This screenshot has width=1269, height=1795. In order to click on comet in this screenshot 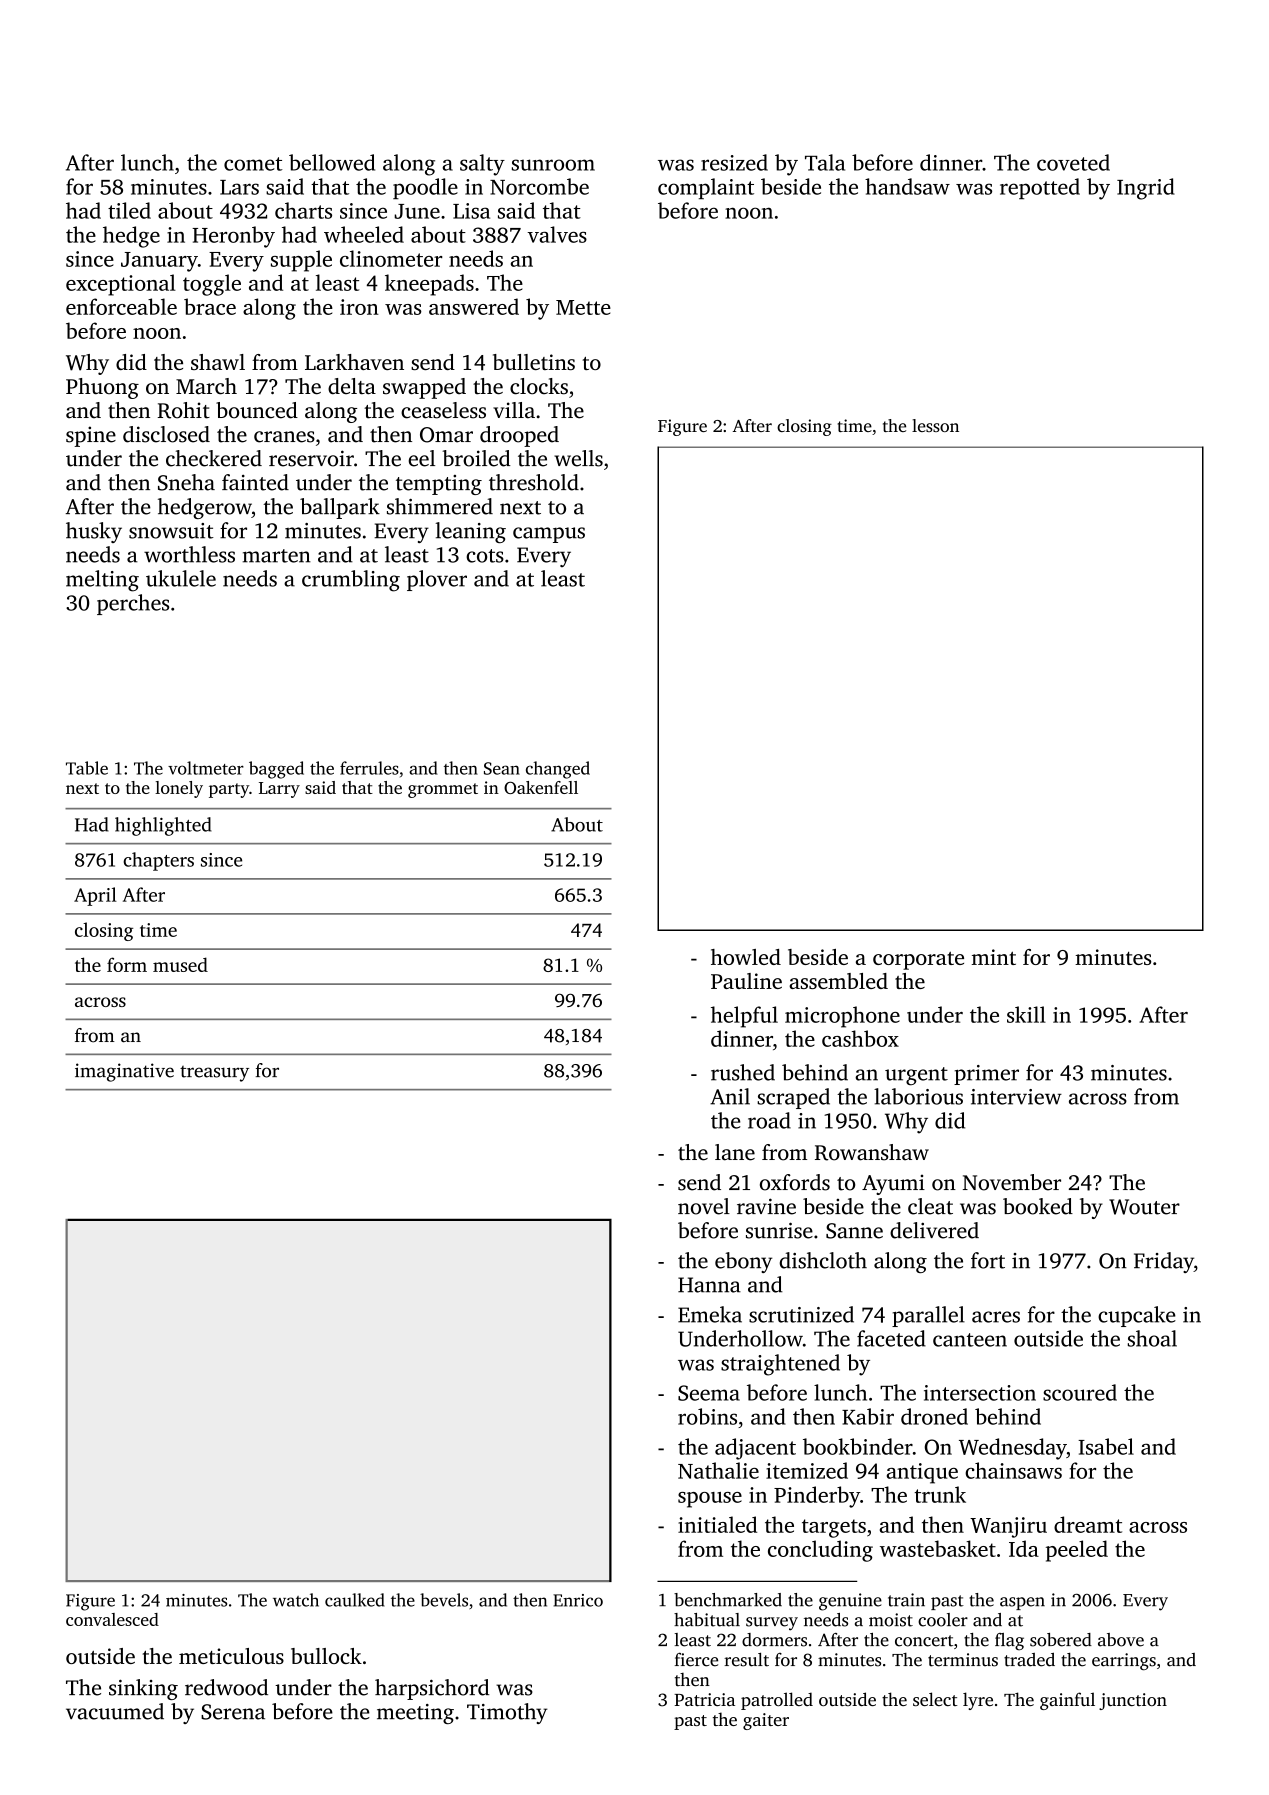, I will do `click(253, 164)`.
